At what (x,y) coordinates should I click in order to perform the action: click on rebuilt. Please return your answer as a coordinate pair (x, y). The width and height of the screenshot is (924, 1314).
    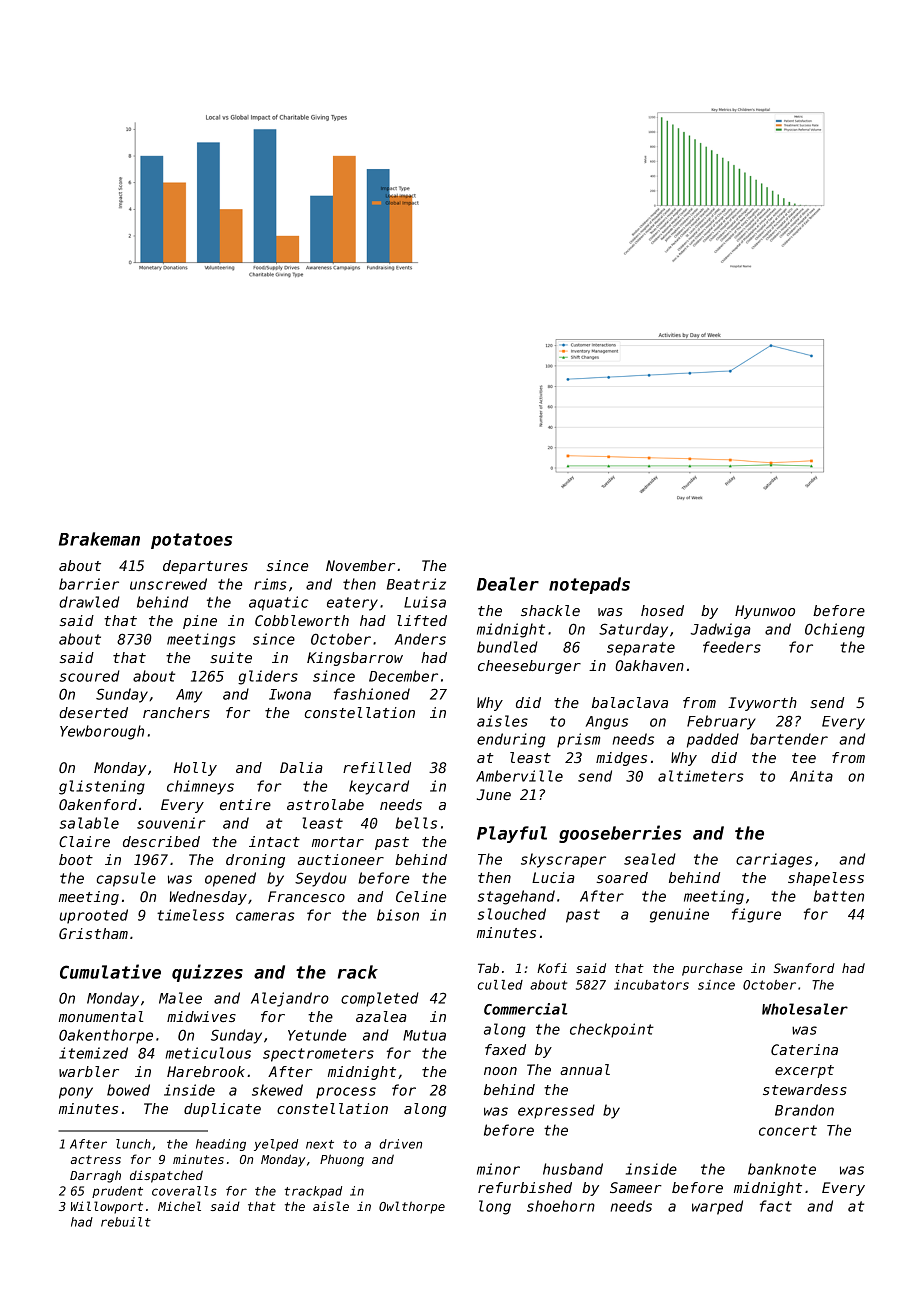
    Looking at the image, I should click on (126, 1222).
